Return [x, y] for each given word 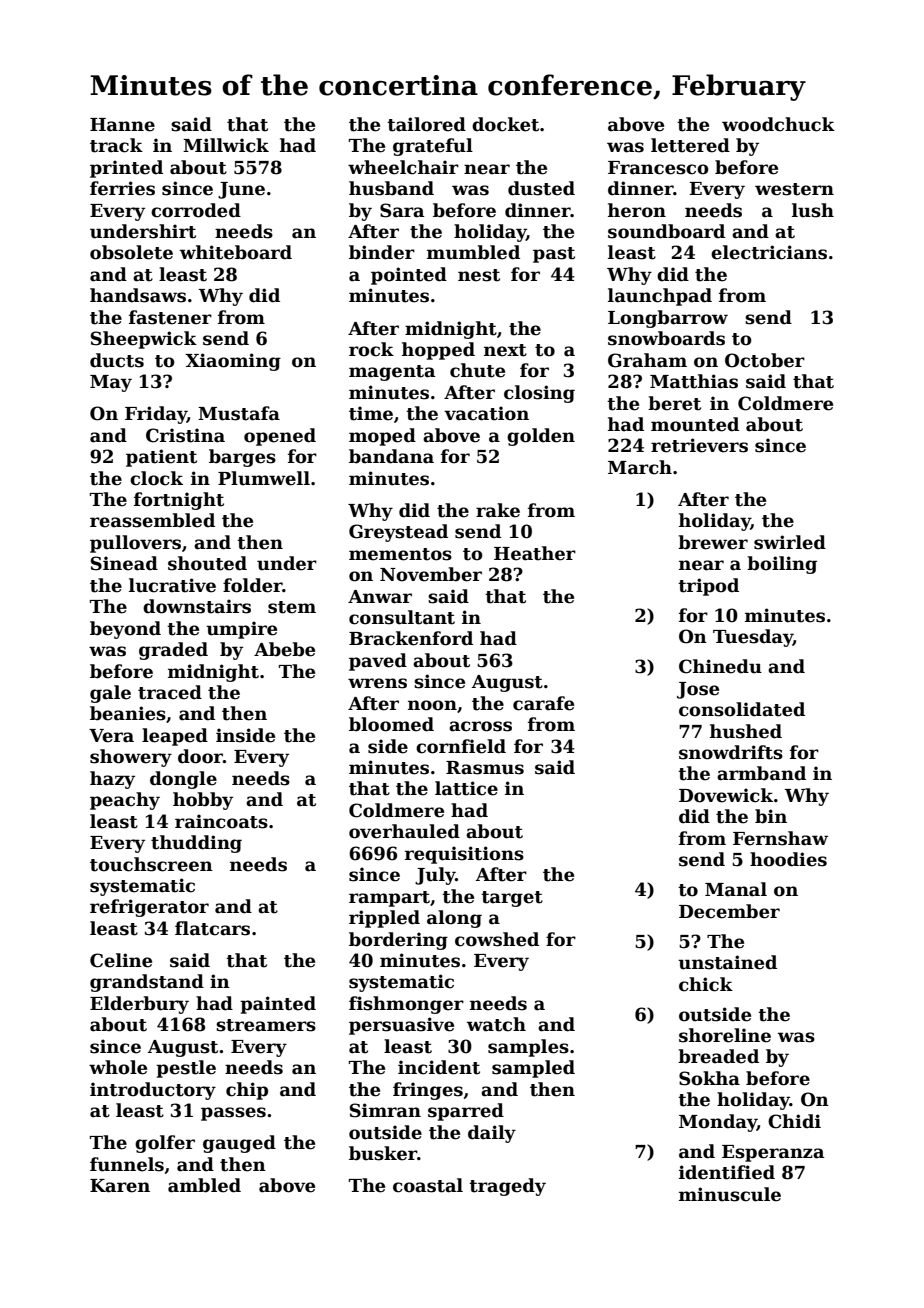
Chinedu [720, 666]
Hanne [122, 125]
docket [505, 124]
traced [170, 692]
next [505, 350]
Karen [120, 1186]
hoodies [788, 859]
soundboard [666, 231]
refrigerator [149, 908]
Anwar [380, 597]
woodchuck [778, 124]
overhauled [404, 831]
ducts [117, 360]
